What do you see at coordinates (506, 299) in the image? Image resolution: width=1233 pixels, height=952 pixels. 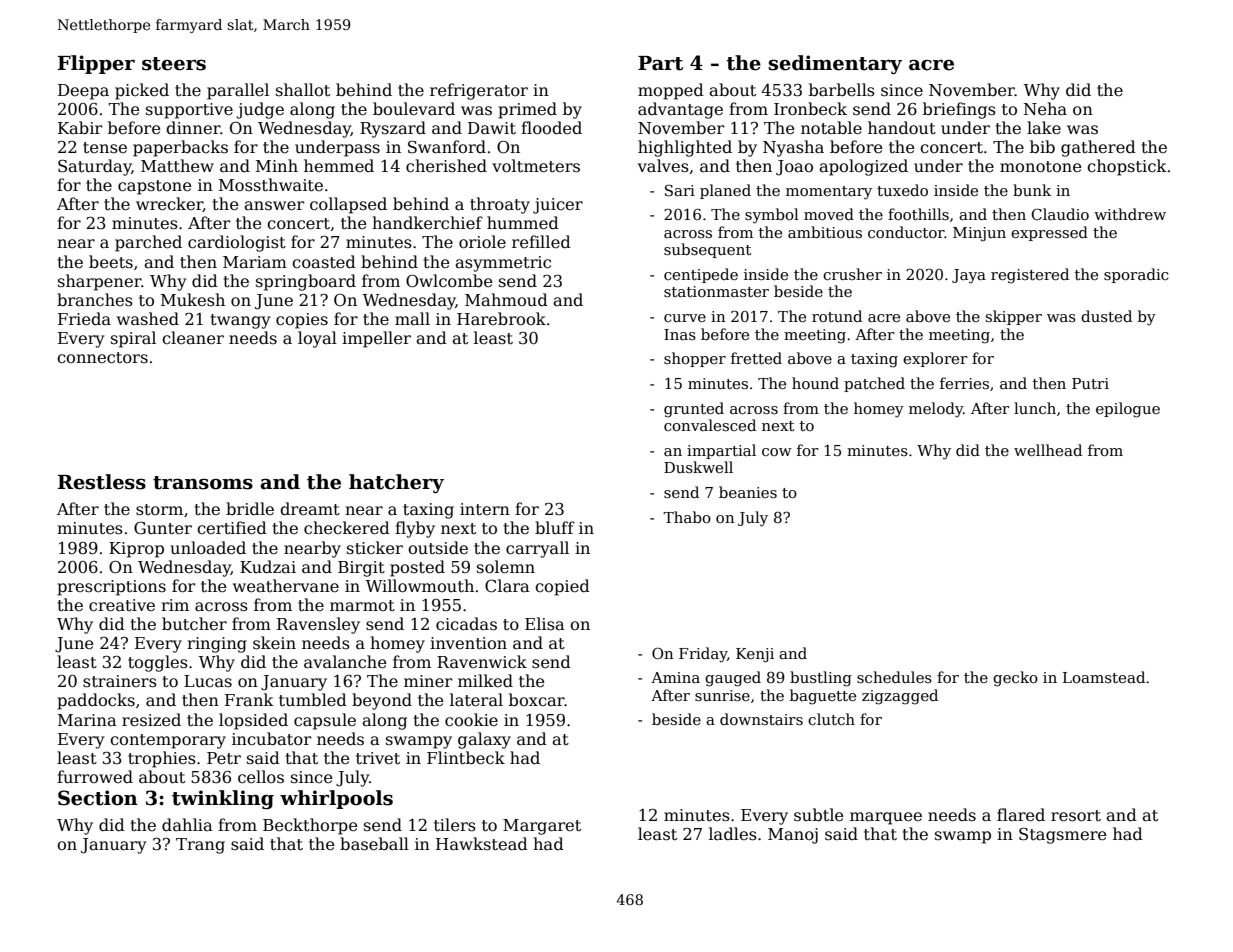 I see `Mahmoud` at bounding box center [506, 299].
